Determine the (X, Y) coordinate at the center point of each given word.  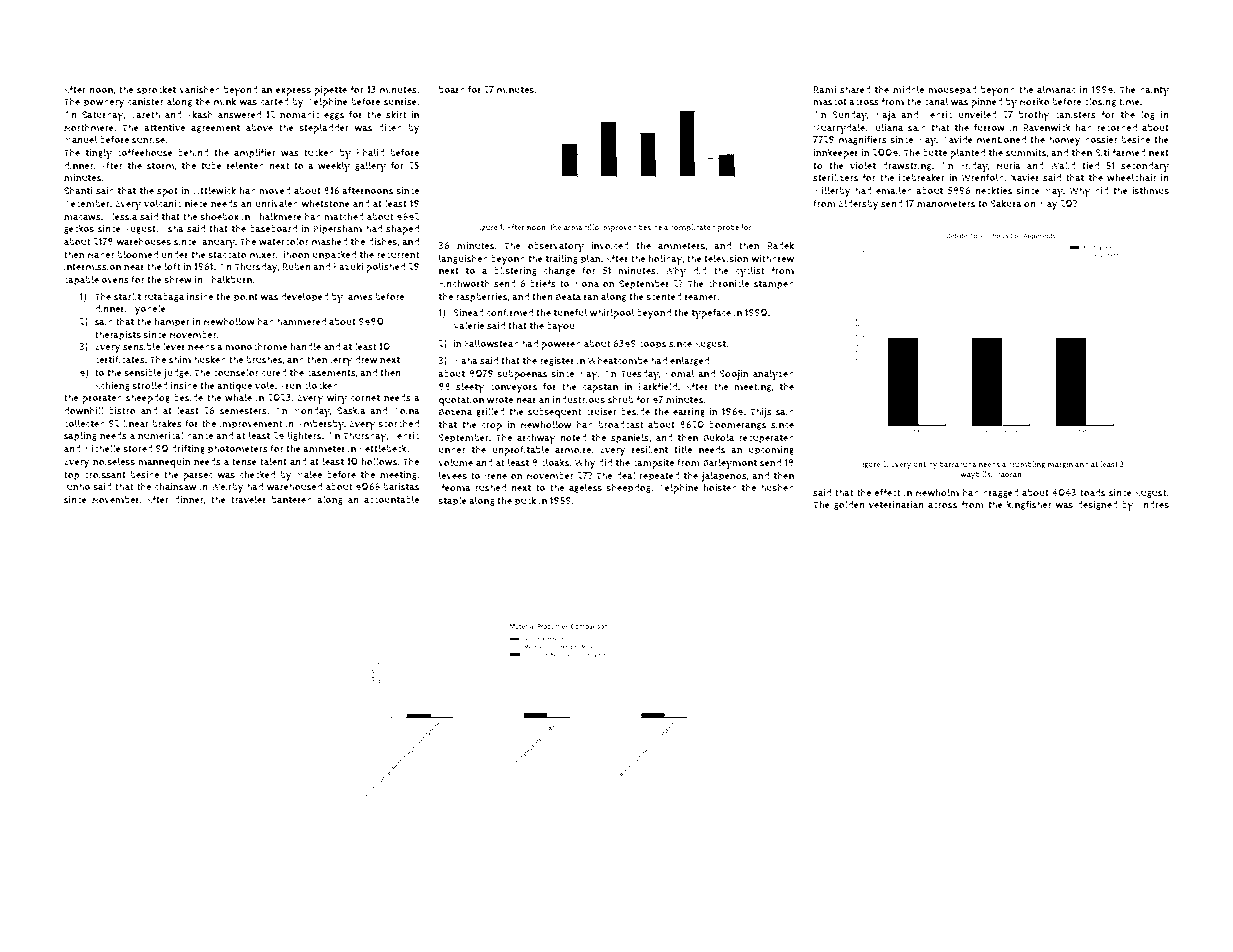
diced (390, 127)
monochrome (256, 346)
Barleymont (730, 463)
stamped (774, 285)
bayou (561, 327)
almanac (1056, 89)
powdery (104, 103)
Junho (77, 487)
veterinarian (896, 505)
